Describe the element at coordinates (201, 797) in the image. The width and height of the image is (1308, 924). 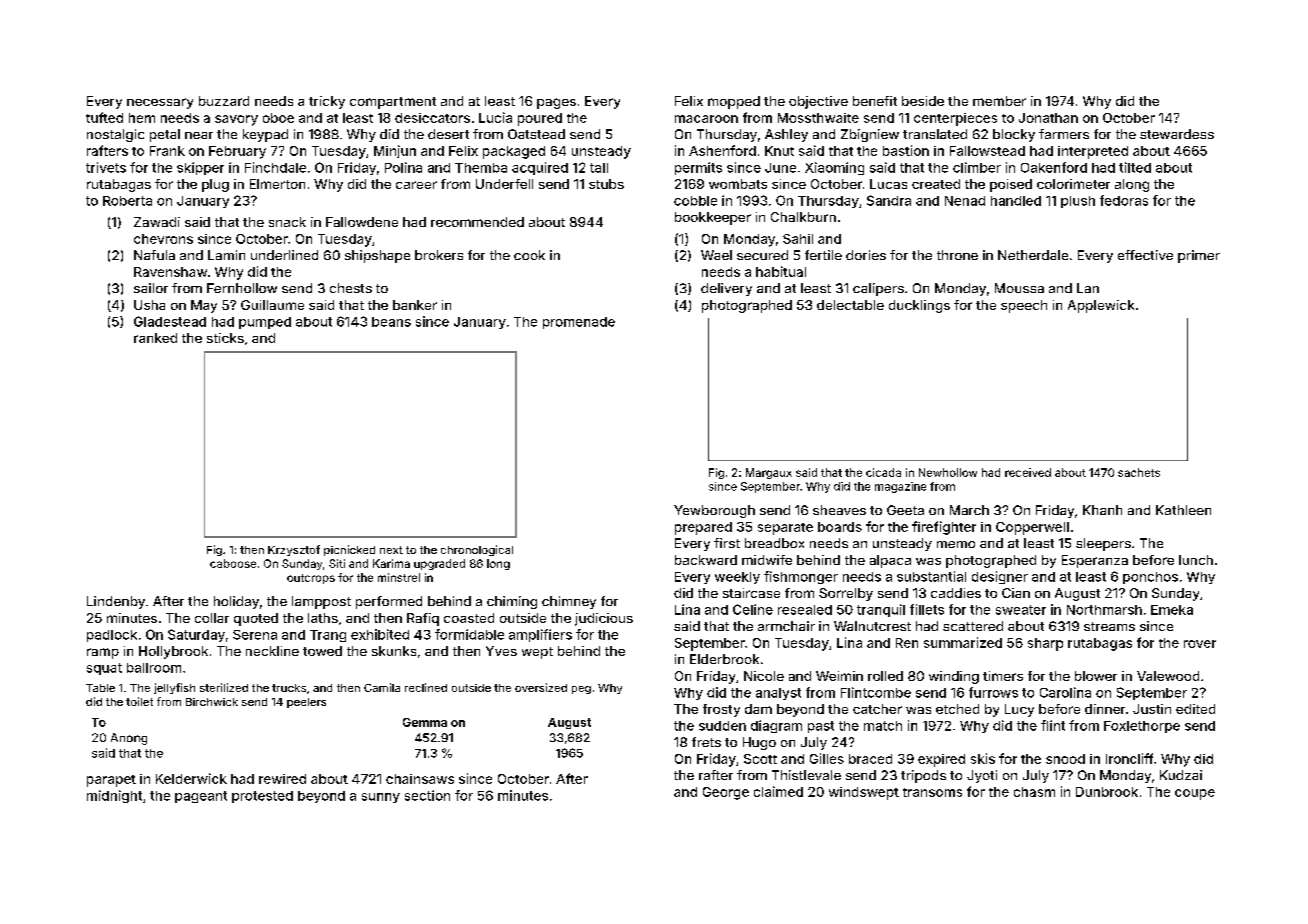
I see `pageant` at that location.
